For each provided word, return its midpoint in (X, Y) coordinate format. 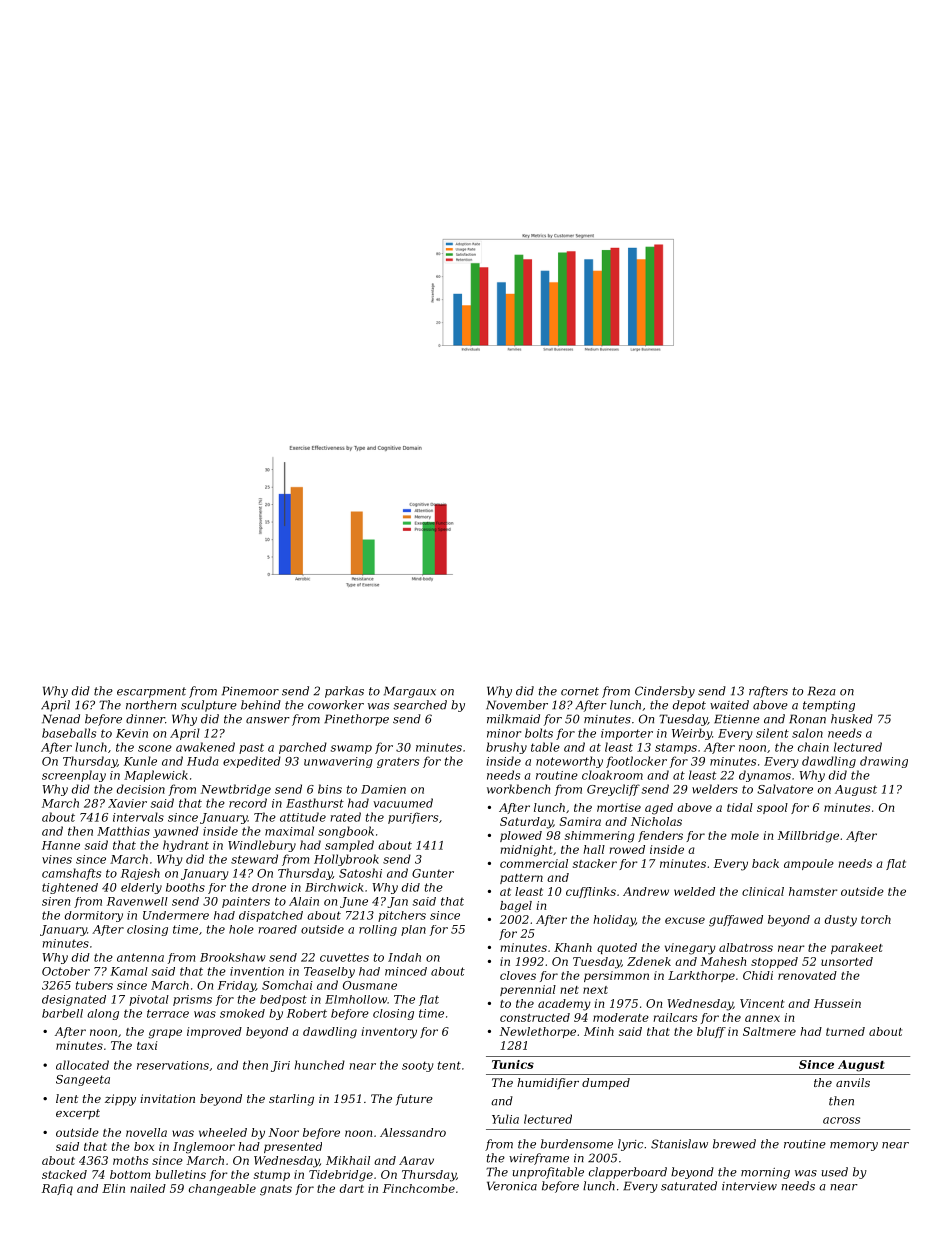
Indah (404, 957)
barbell (62, 1013)
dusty (841, 921)
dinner (145, 719)
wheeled (223, 1132)
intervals (138, 817)
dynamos (765, 776)
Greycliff (613, 790)
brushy (506, 748)
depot (689, 706)
